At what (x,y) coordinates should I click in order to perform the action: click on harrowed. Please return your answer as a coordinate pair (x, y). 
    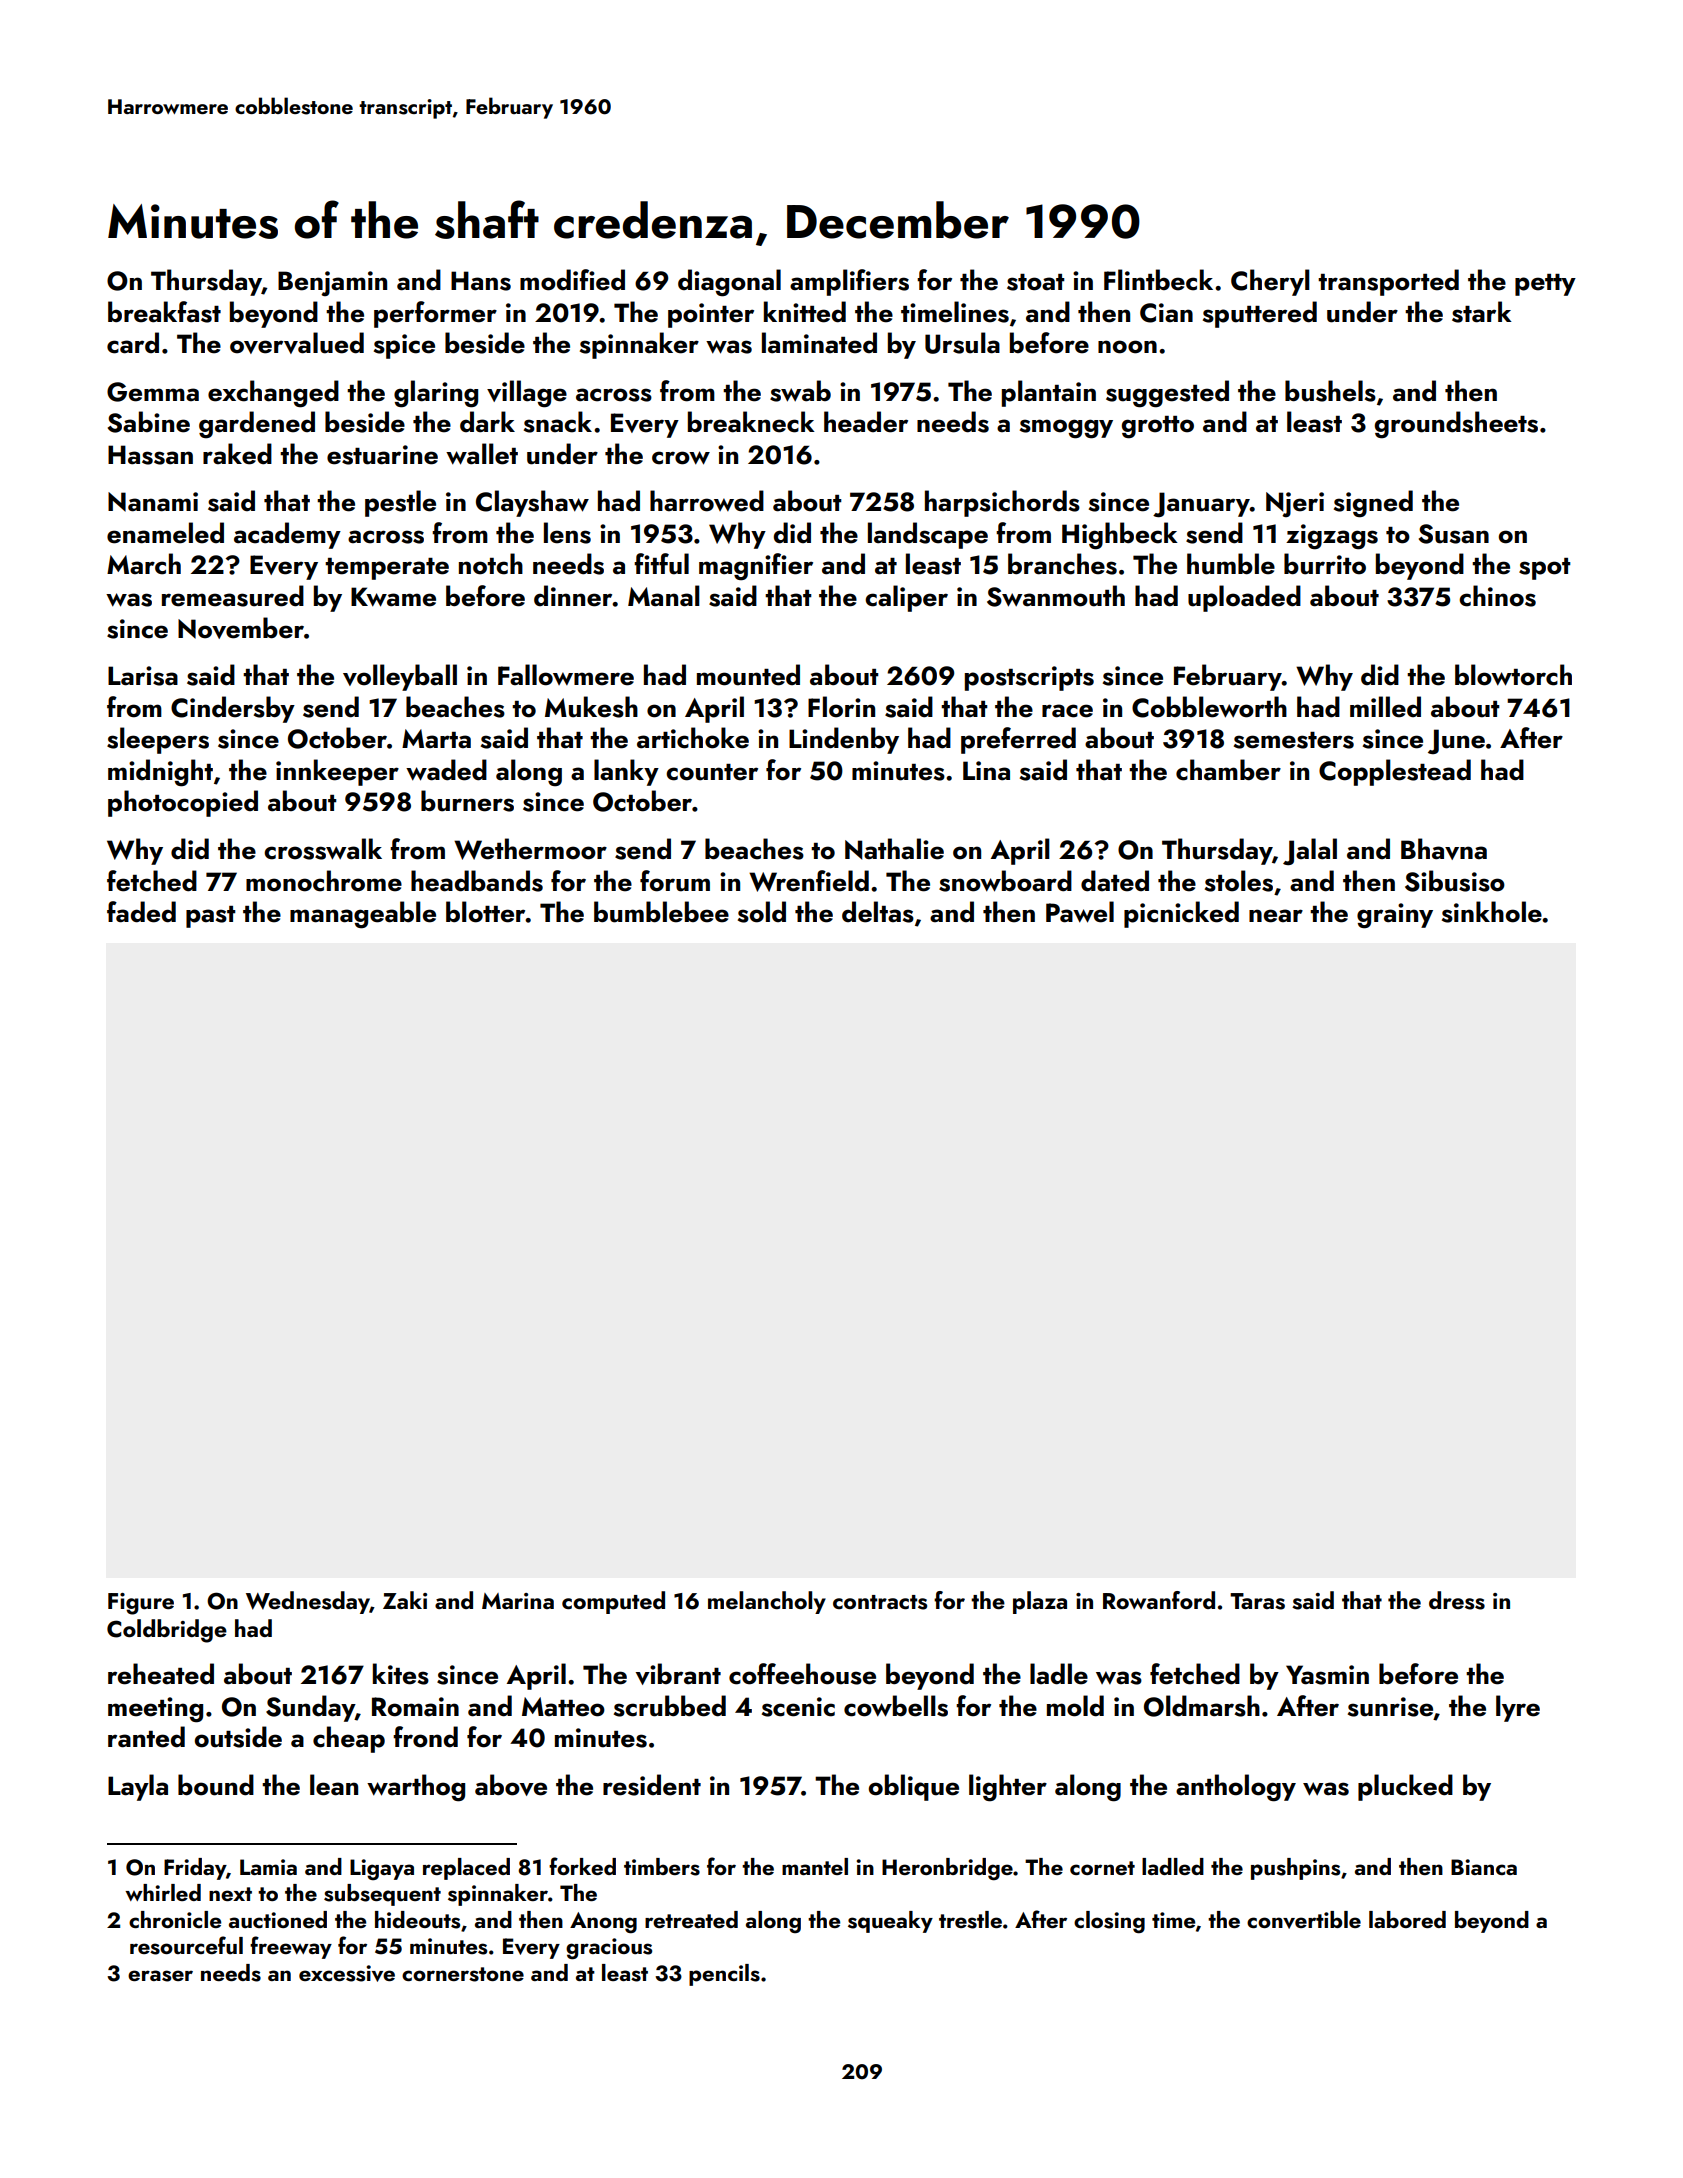
    Looking at the image, I should click on (707, 501).
